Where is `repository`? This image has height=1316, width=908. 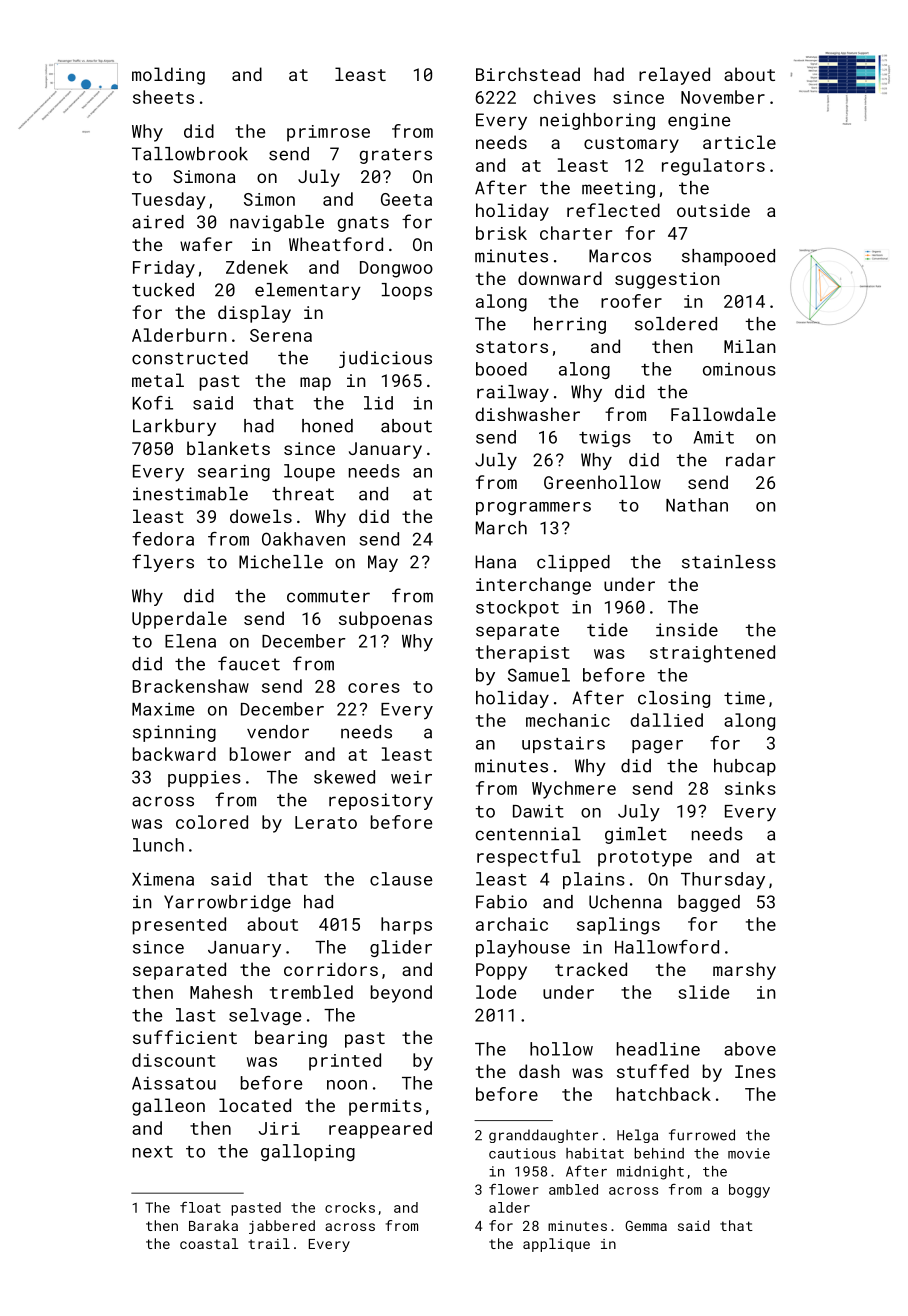
repository is located at coordinates (381, 801).
